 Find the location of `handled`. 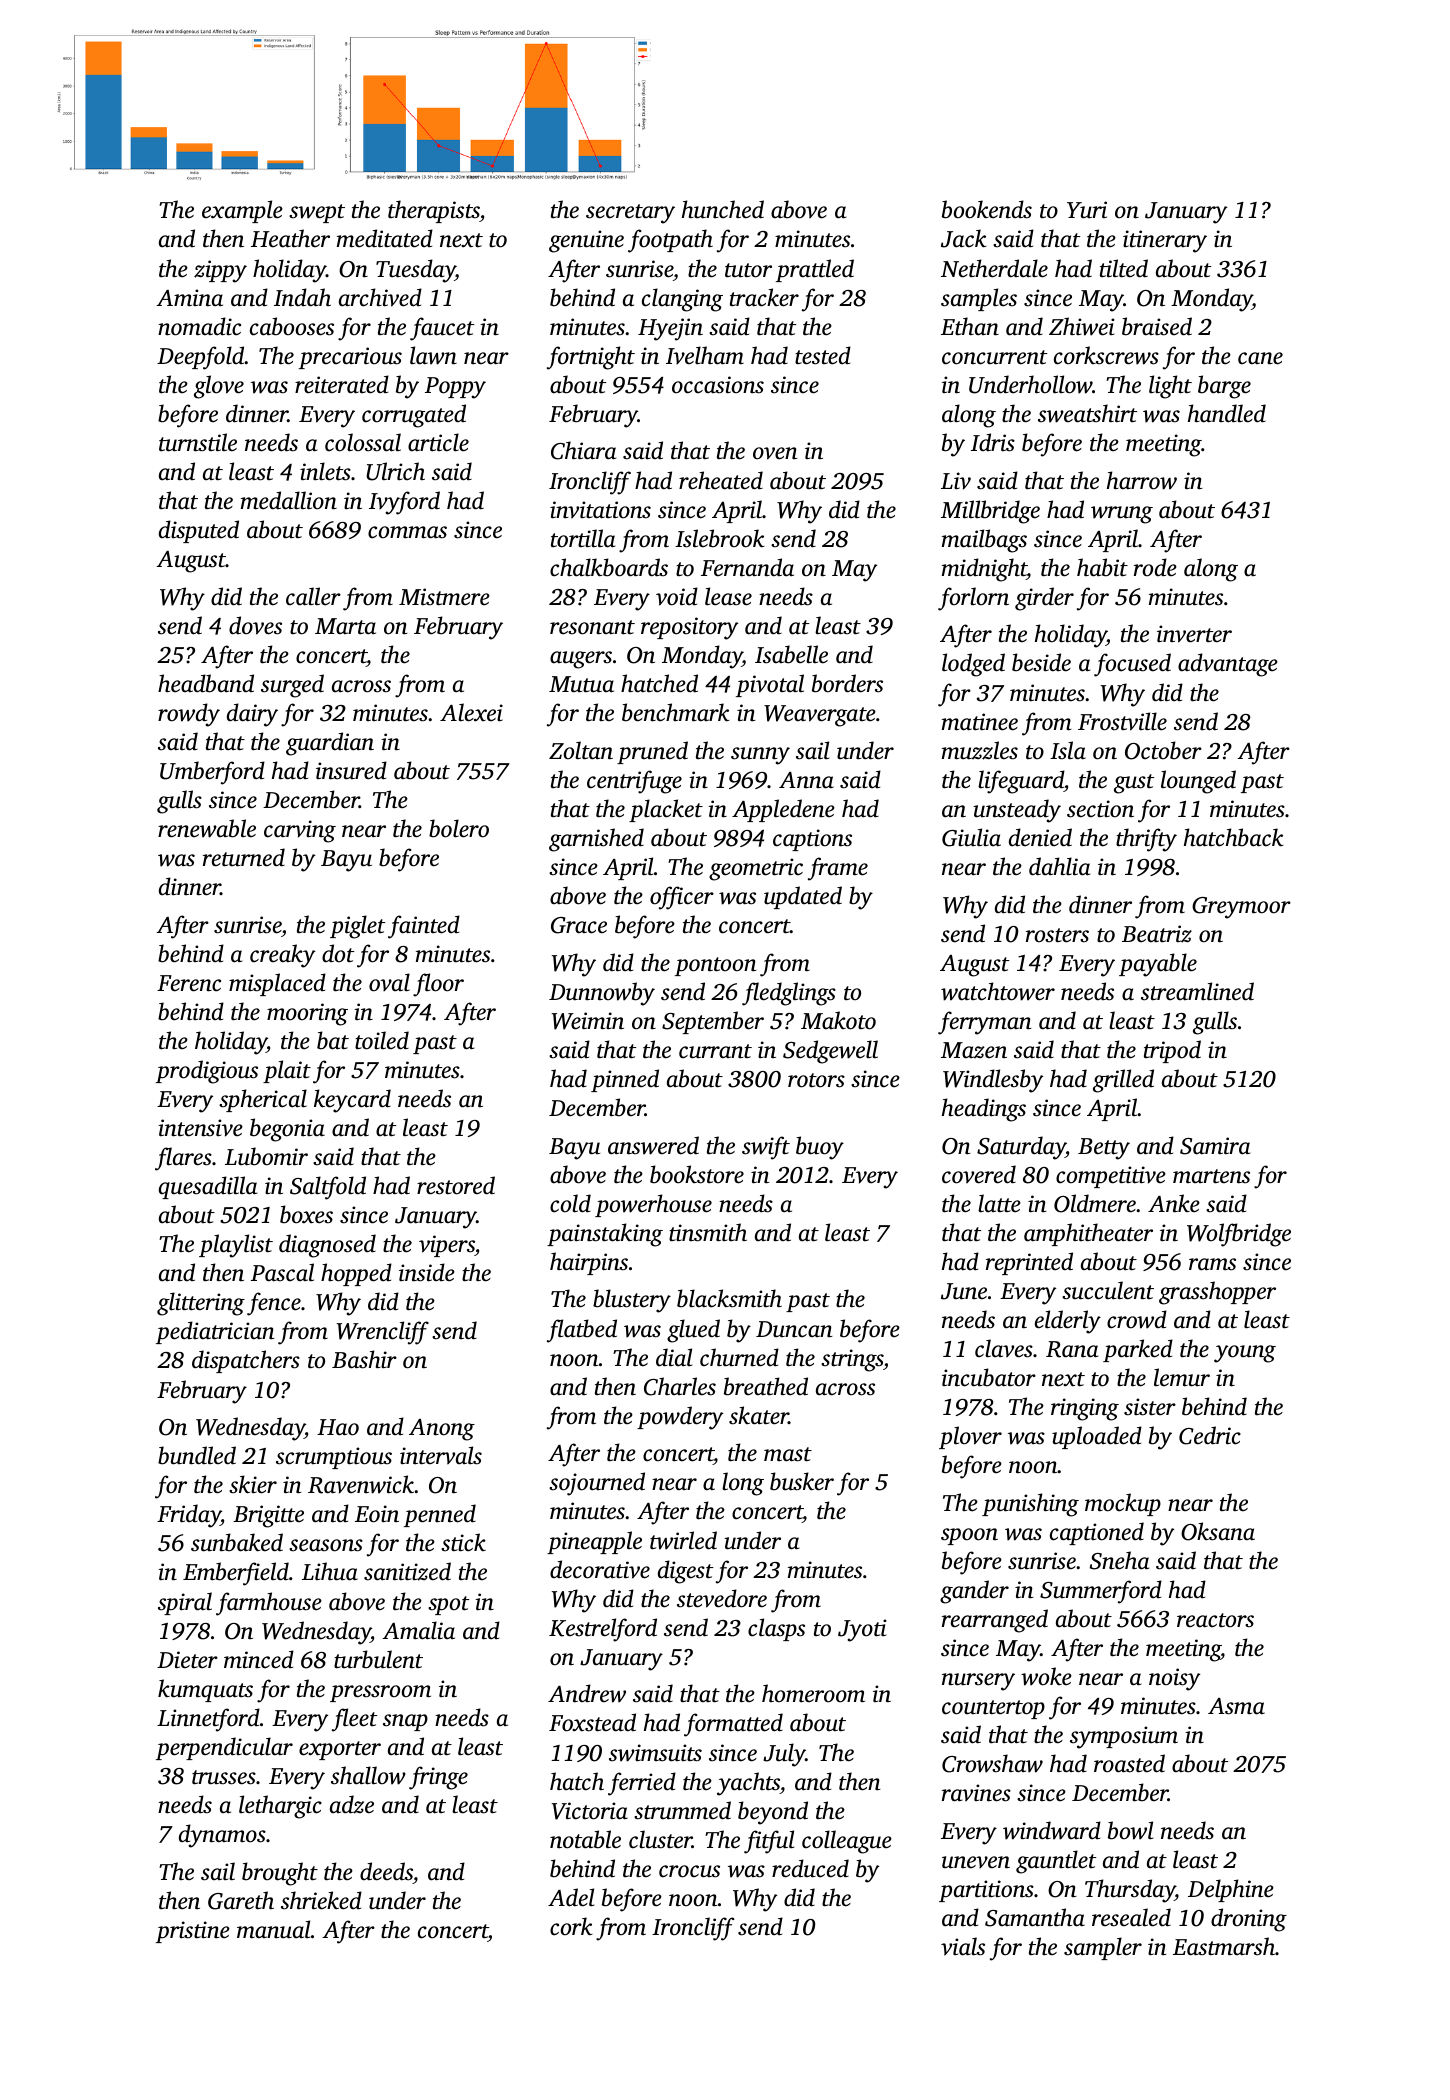

handled is located at coordinates (1227, 413).
